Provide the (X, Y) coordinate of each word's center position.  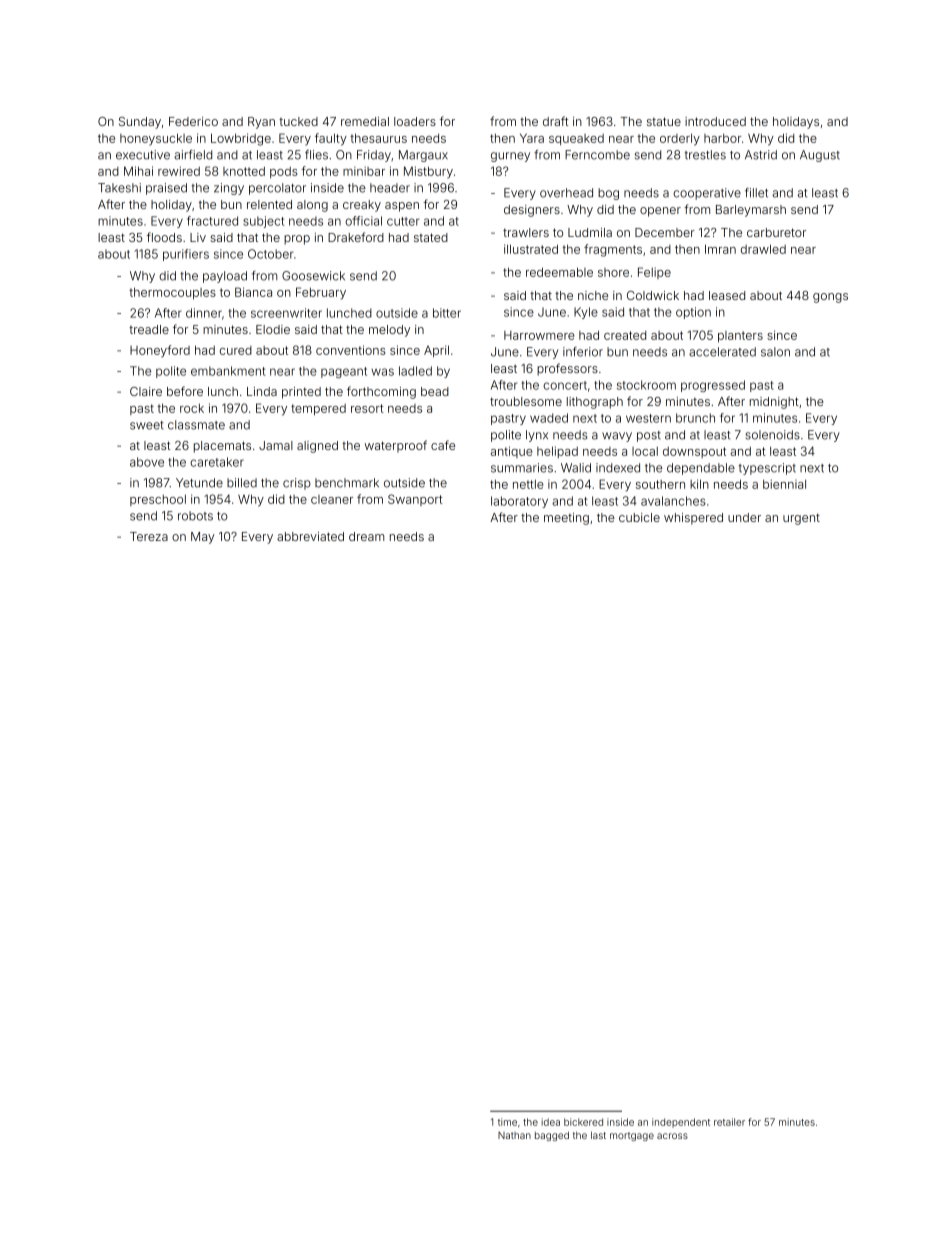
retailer (729, 1122)
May (202, 538)
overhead (566, 193)
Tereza (149, 536)
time (507, 1122)
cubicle (639, 517)
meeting (566, 519)
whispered (693, 519)
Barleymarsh (751, 211)
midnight (774, 403)
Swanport (415, 500)
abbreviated (310, 536)
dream (366, 536)
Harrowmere (539, 335)
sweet (147, 425)
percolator (277, 189)
